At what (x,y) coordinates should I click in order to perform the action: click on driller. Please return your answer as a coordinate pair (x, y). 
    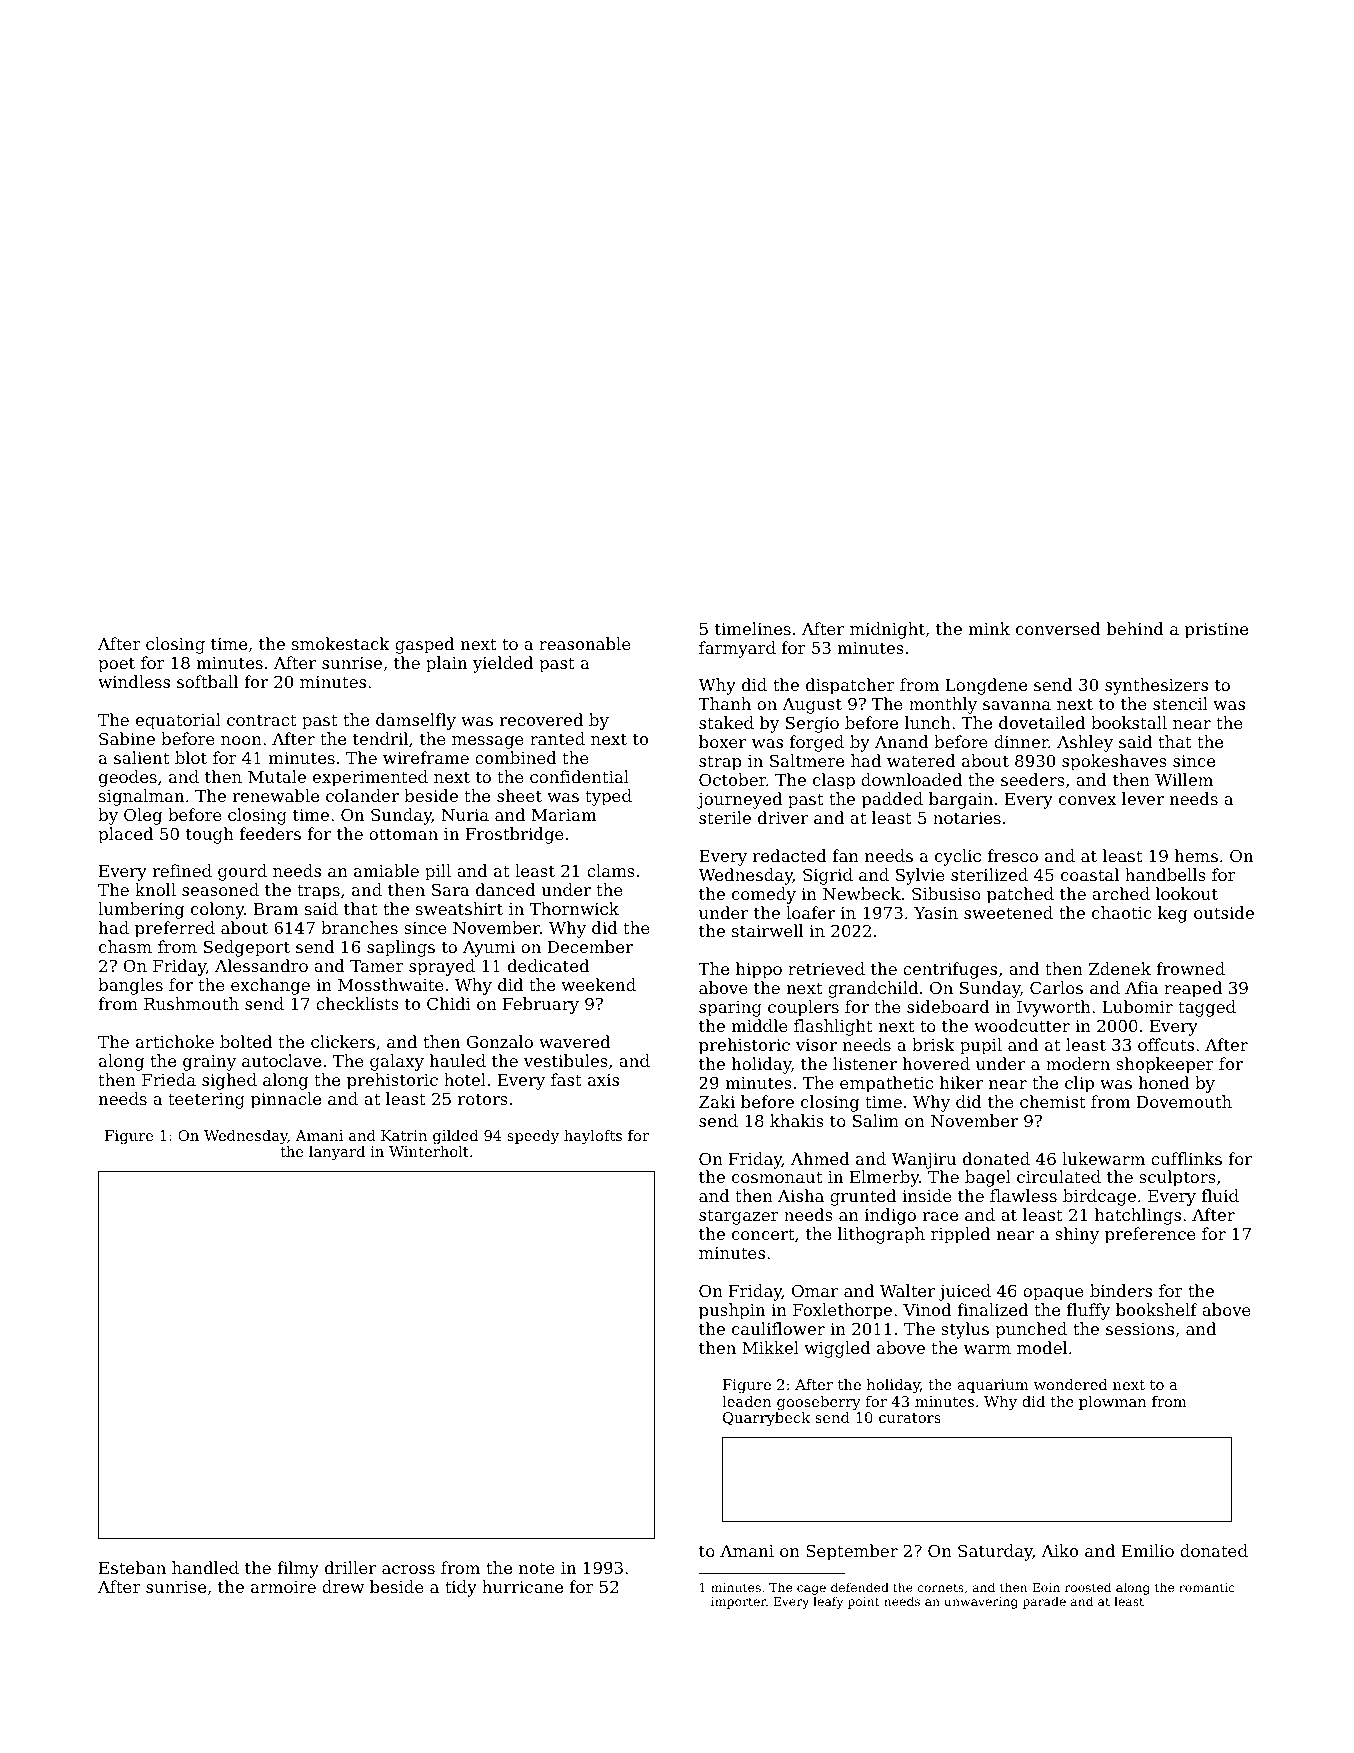
    Looking at the image, I should click on (350, 1567).
